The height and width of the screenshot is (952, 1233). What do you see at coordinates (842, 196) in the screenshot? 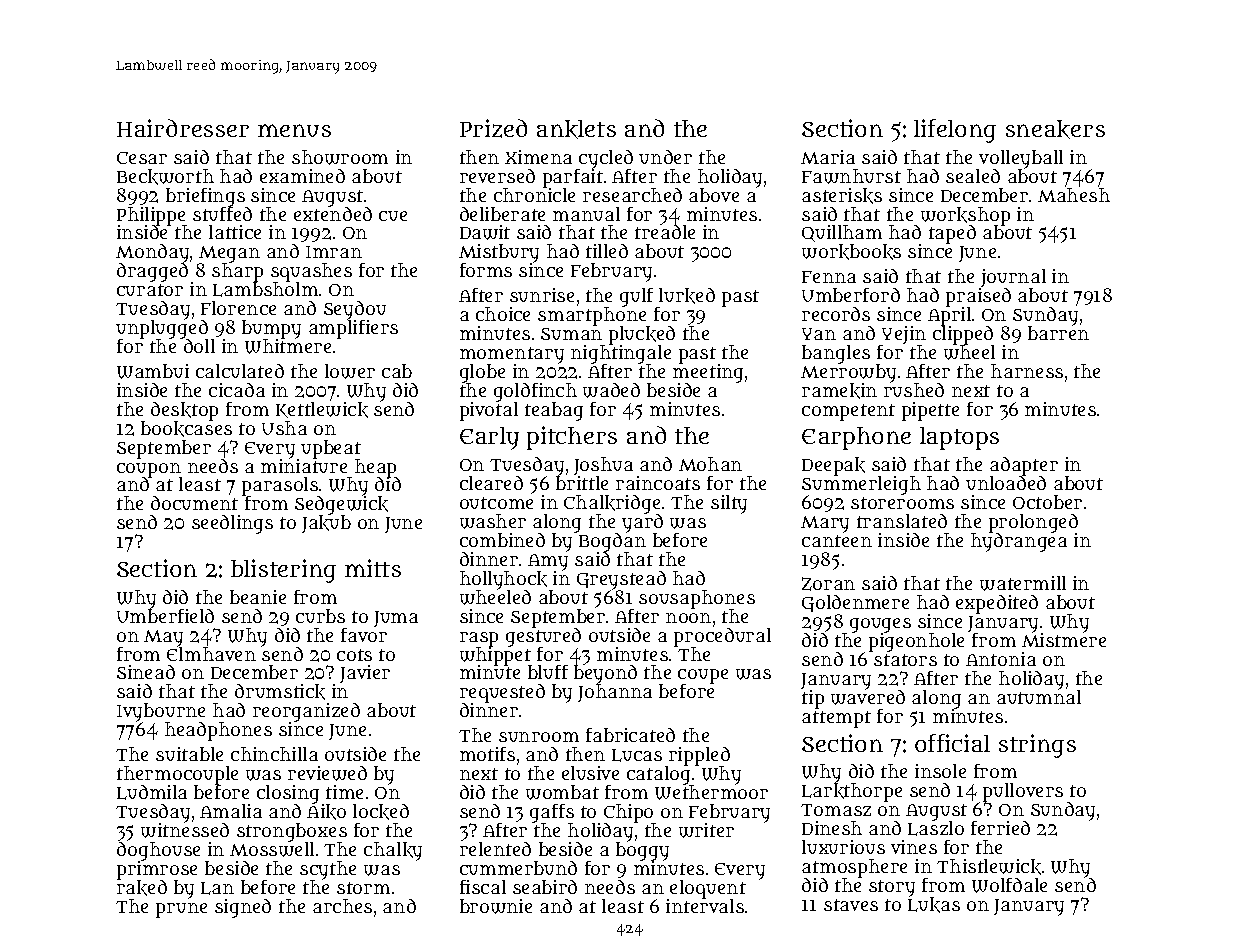
I see `asterisks` at bounding box center [842, 196].
